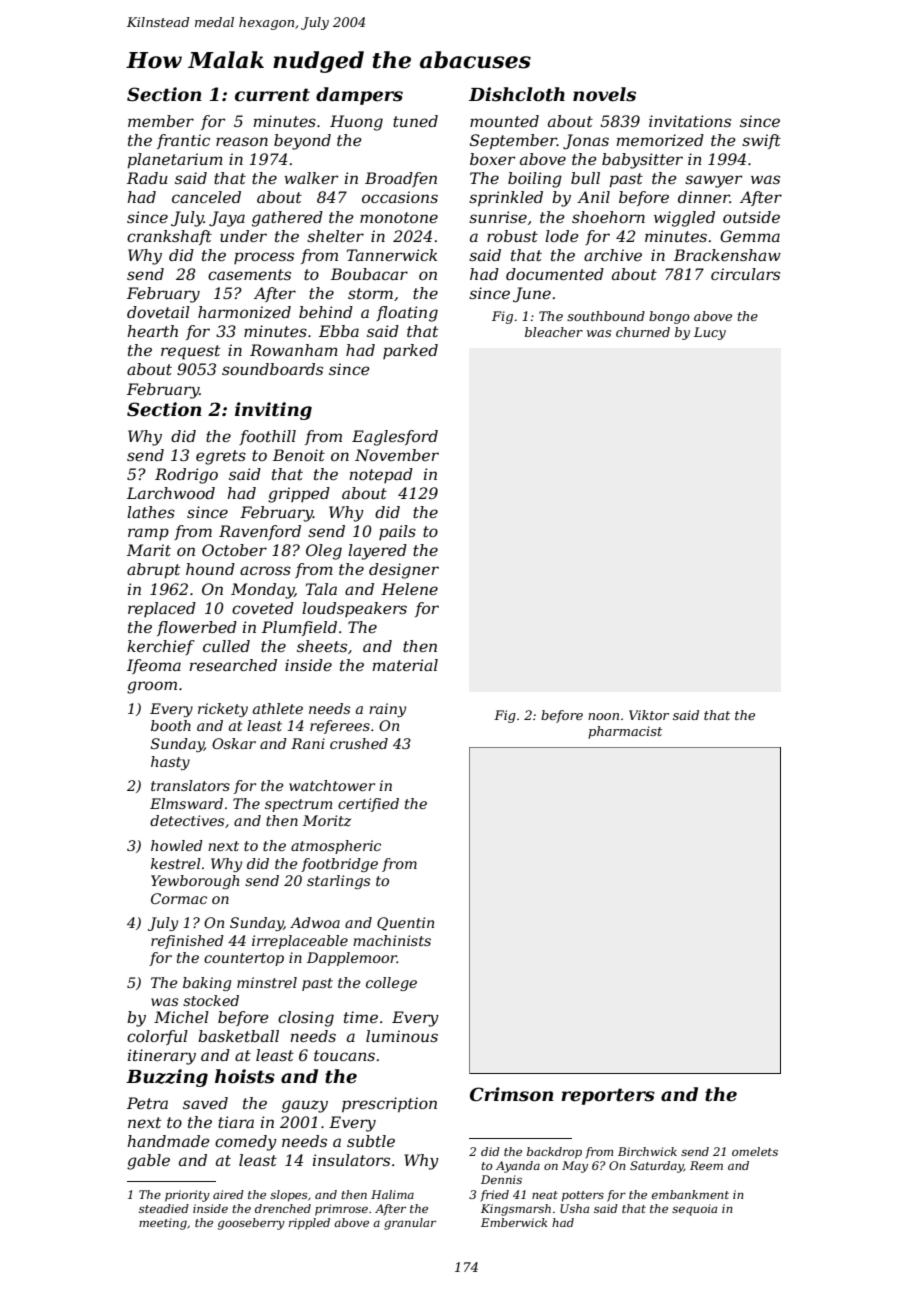 This screenshot has width=908, height=1316. I want to click on dampers, so click(359, 96).
